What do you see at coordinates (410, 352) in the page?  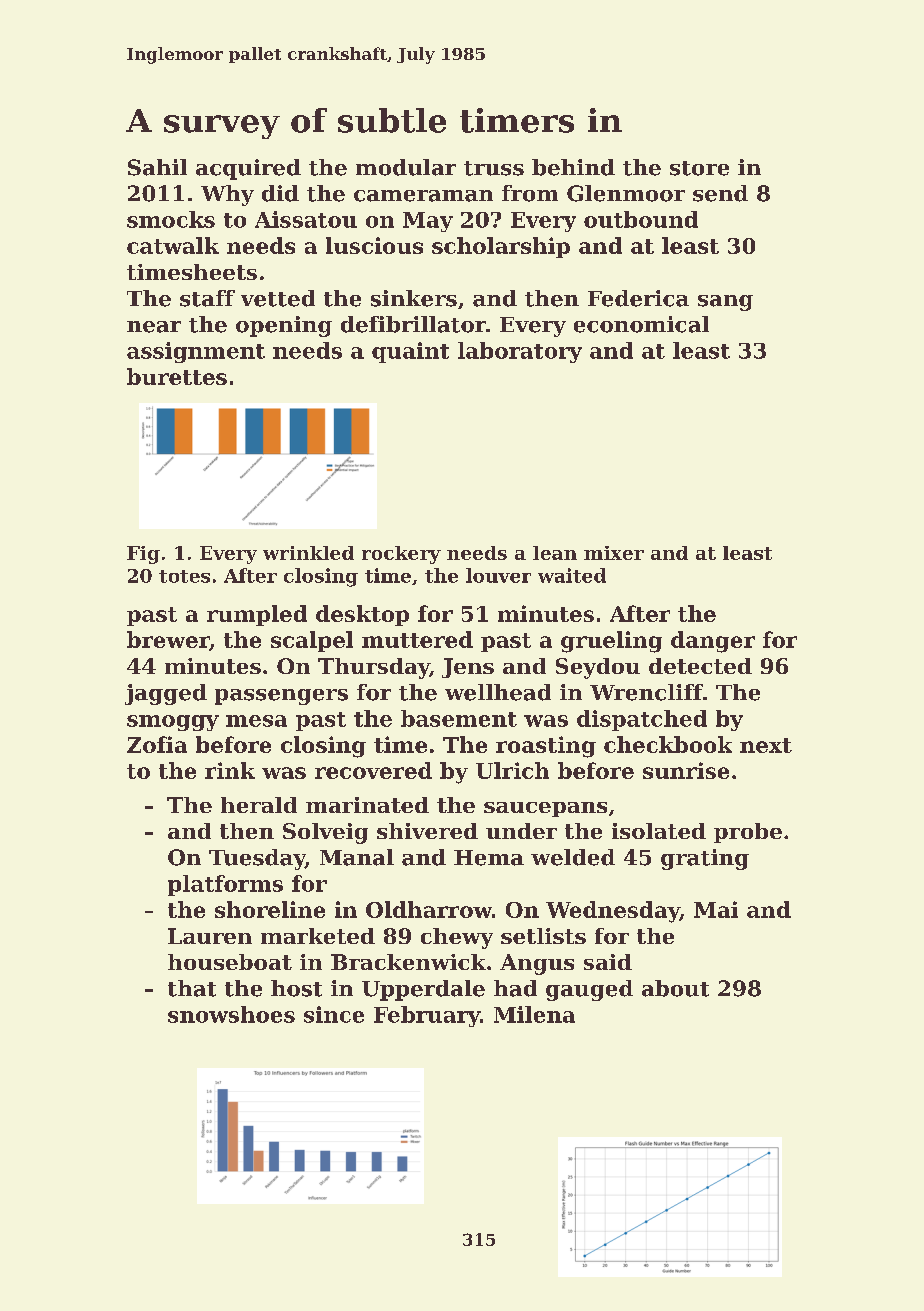 I see `quaint` at bounding box center [410, 352].
